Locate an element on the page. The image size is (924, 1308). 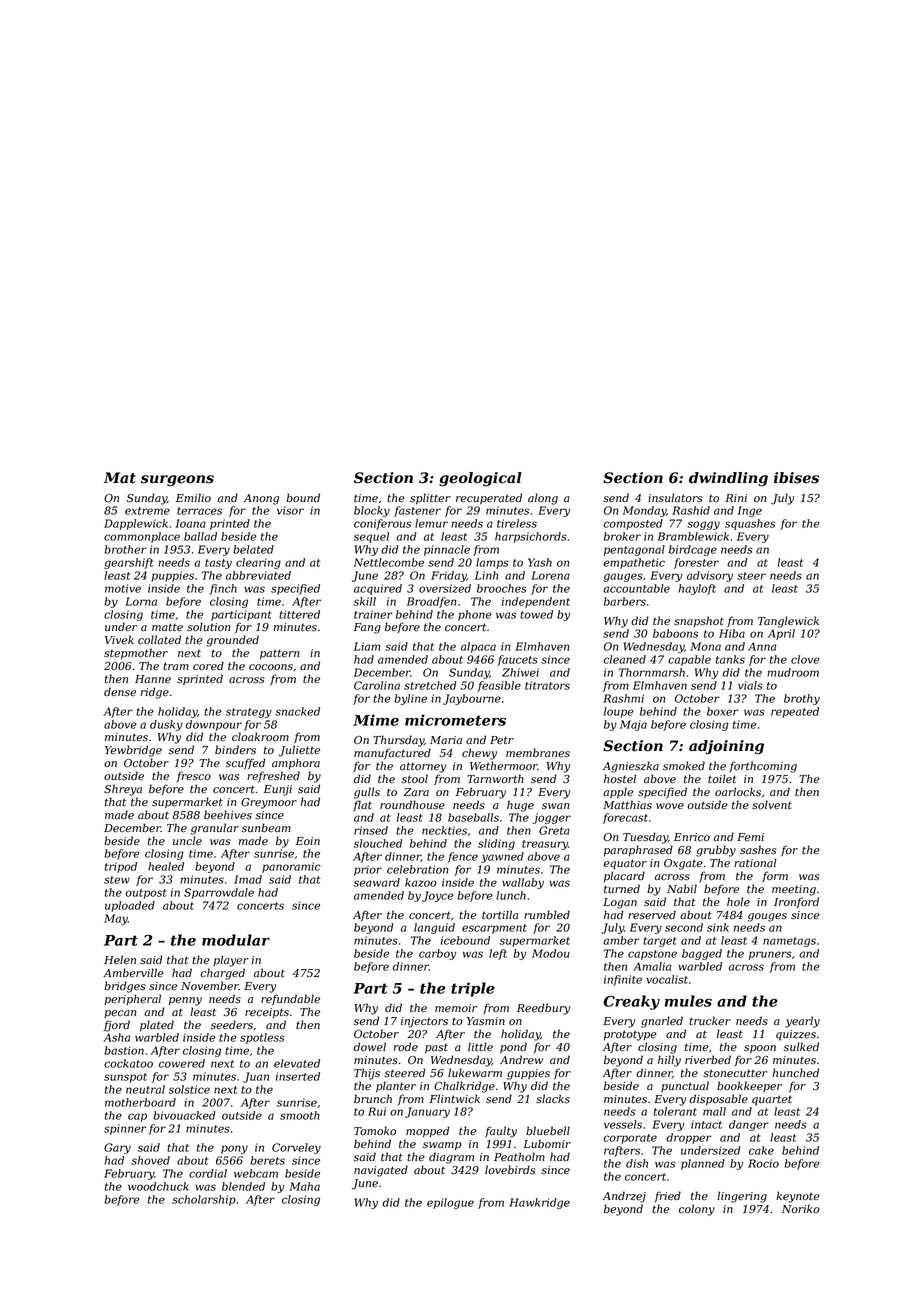
ibises is located at coordinates (796, 478).
